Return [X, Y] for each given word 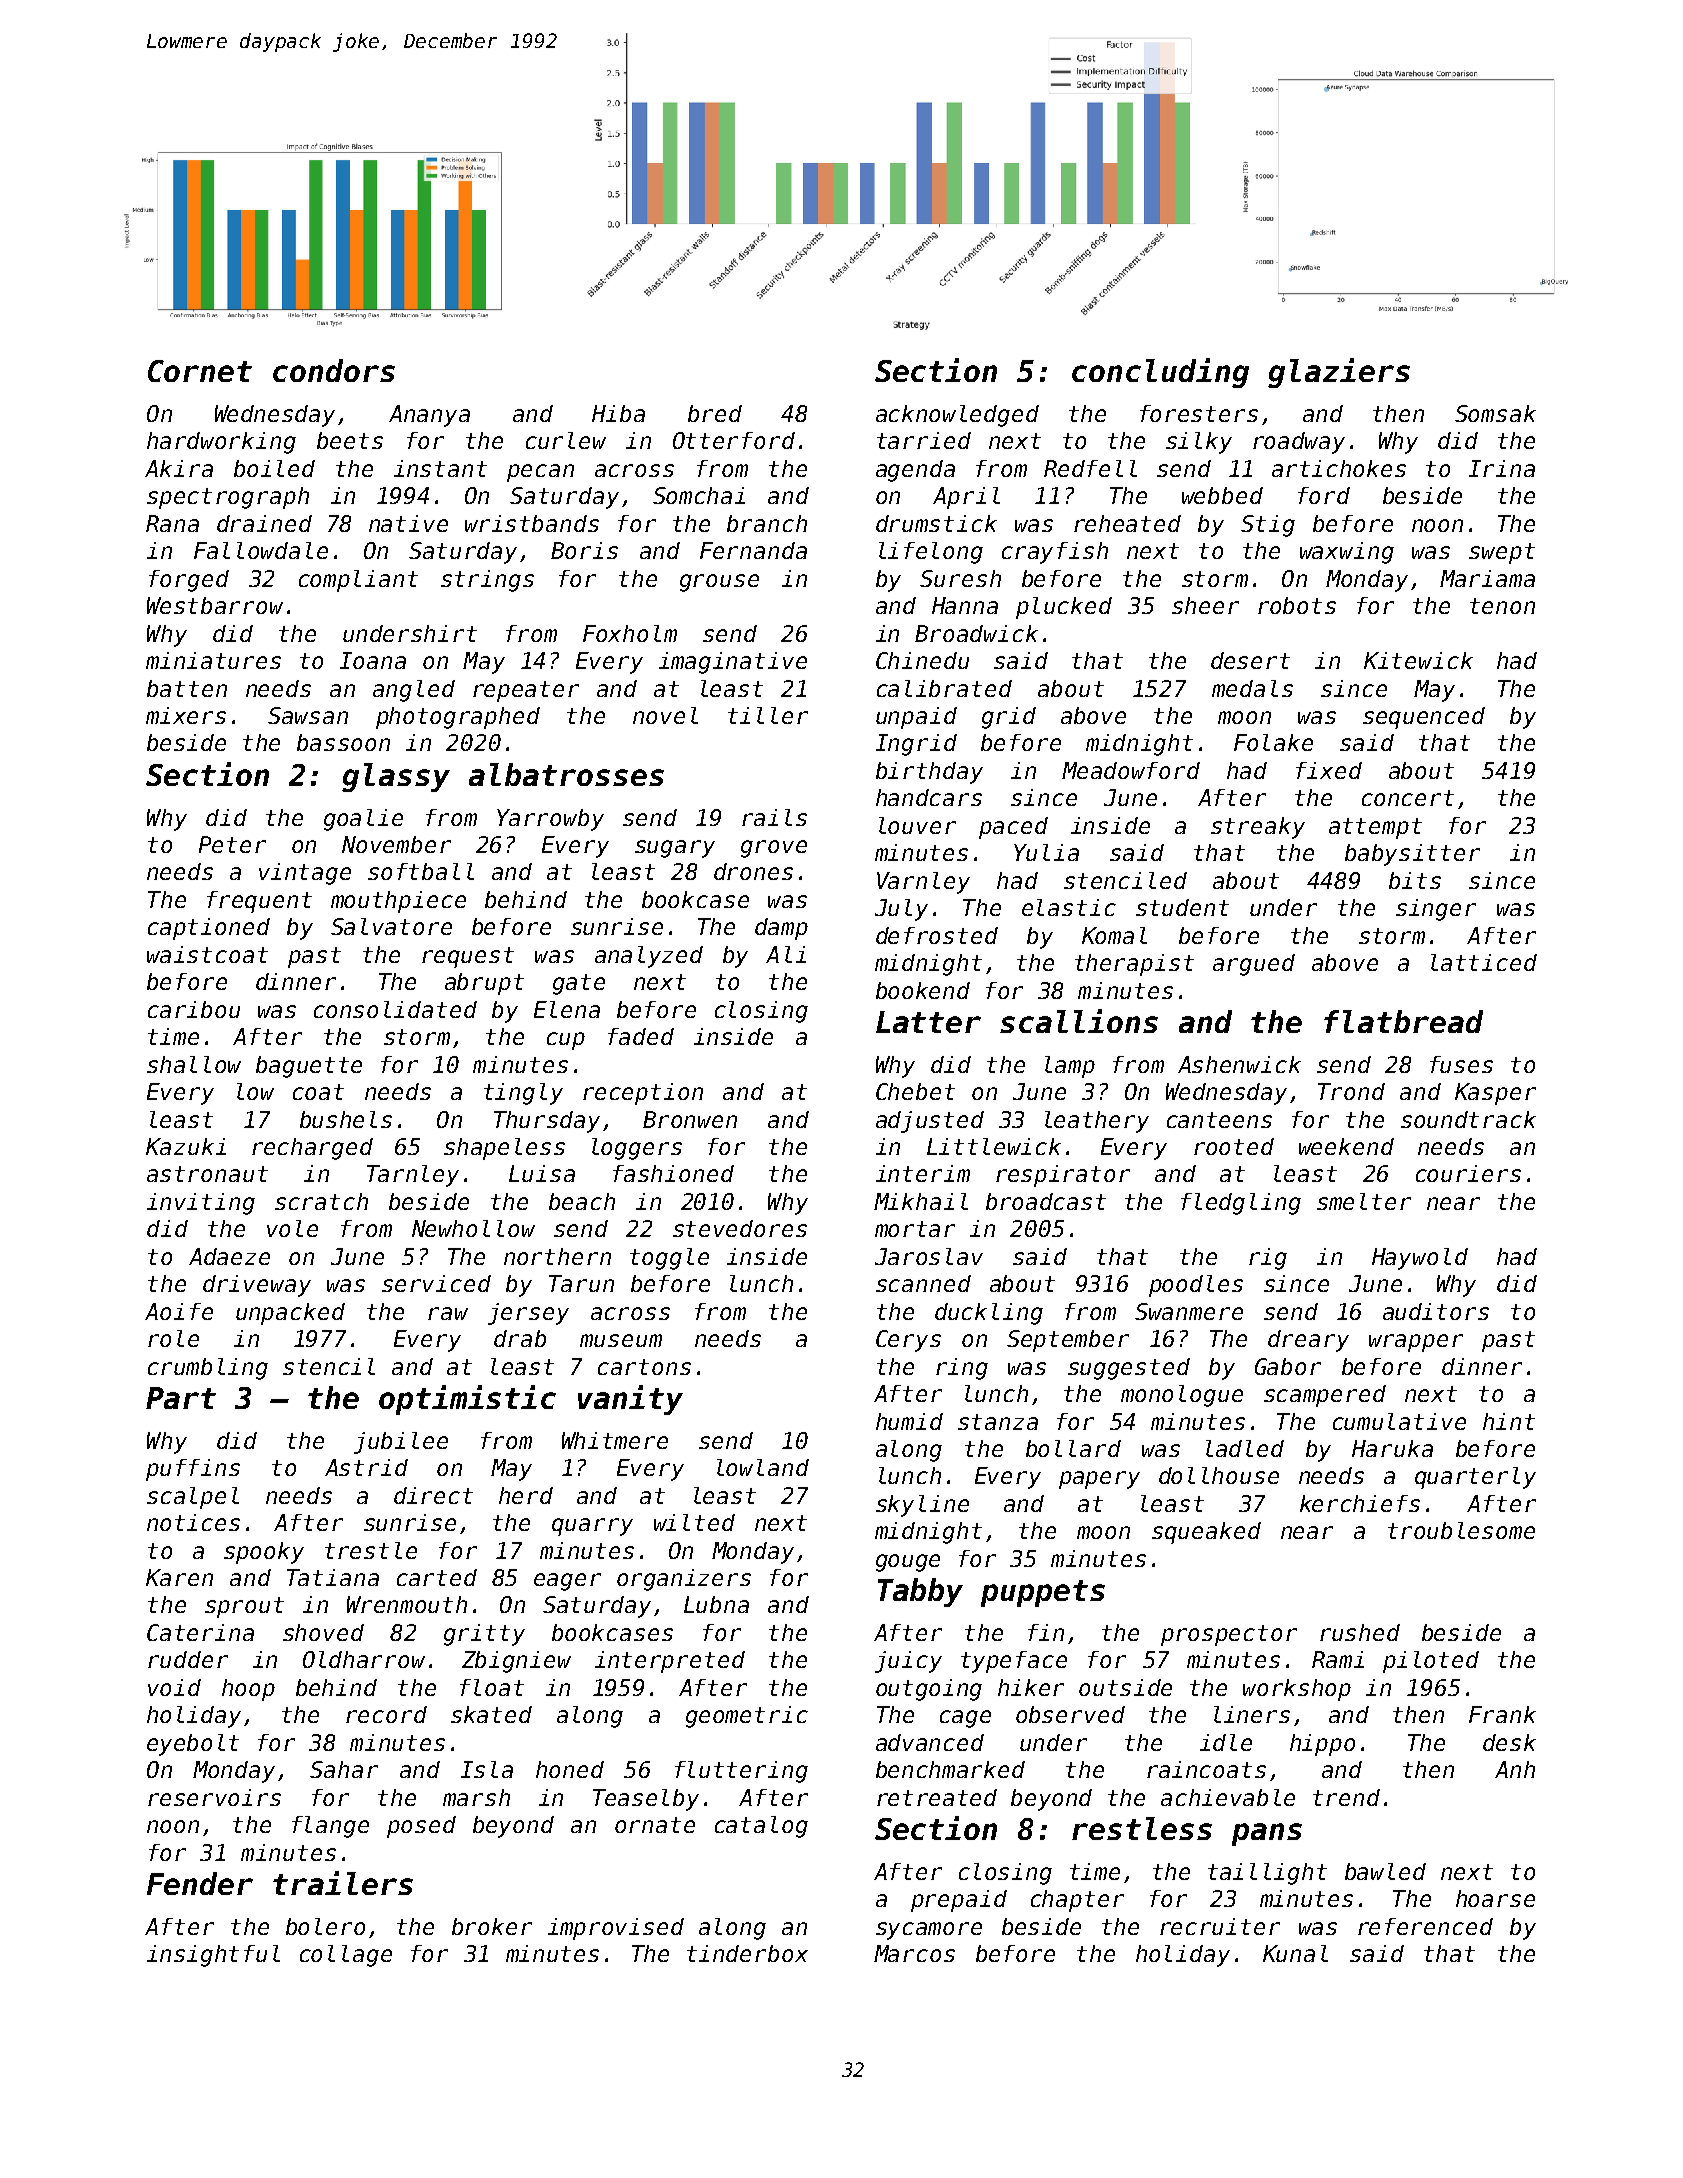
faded [641, 1036]
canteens [1219, 1120]
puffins [193, 1470]
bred [715, 413]
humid [909, 1421]
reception [643, 1094]
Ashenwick [1239, 1064]
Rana [172, 523]
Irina [1502, 468]
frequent [259, 902]
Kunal [1295, 1953]
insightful [213, 1956]
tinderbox [747, 1953]
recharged [312, 1149]
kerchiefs [1360, 1503]
